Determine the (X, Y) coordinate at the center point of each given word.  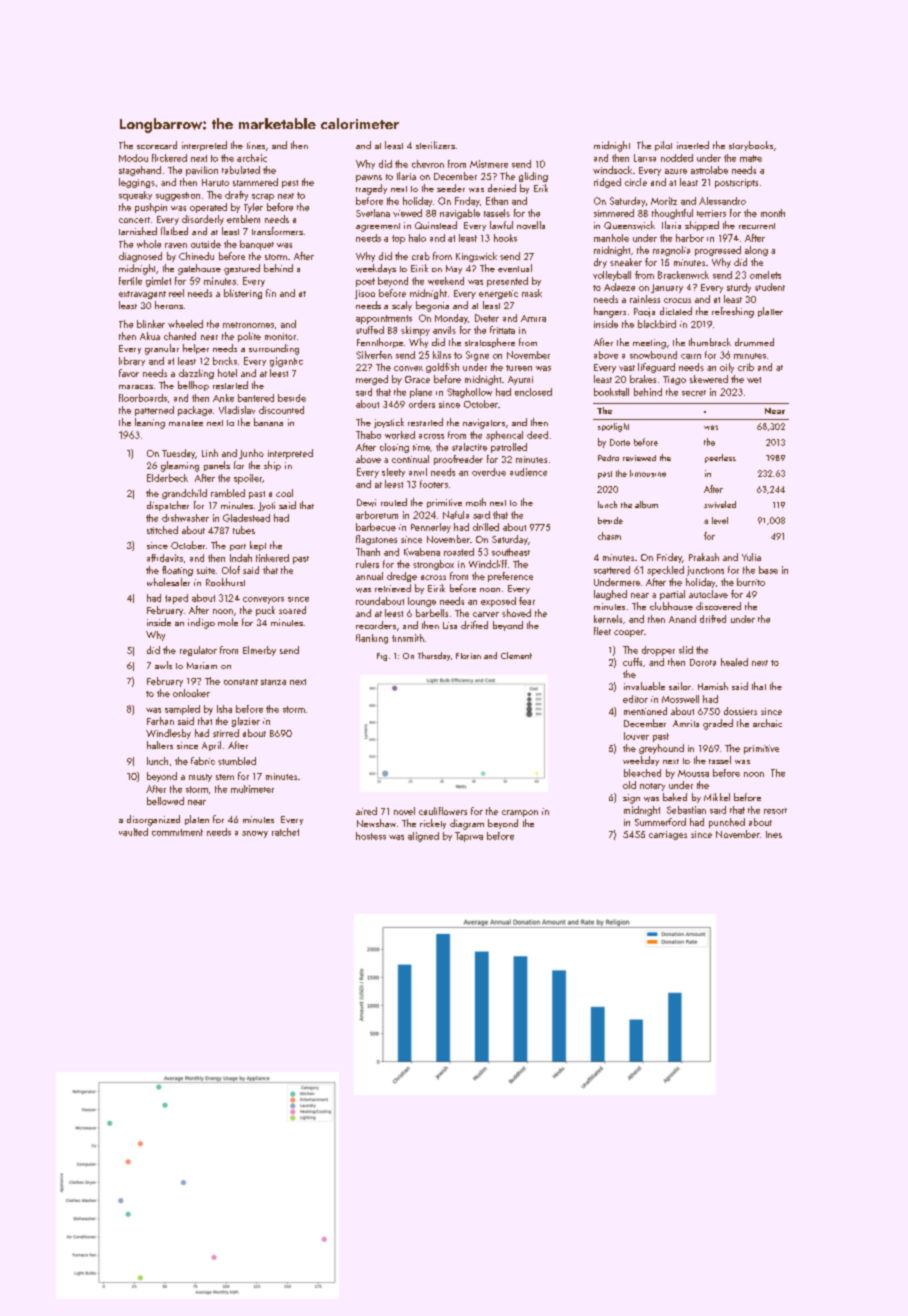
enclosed (533, 392)
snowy (255, 834)
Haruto (215, 182)
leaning (150, 423)
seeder (451, 188)
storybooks (751, 146)
